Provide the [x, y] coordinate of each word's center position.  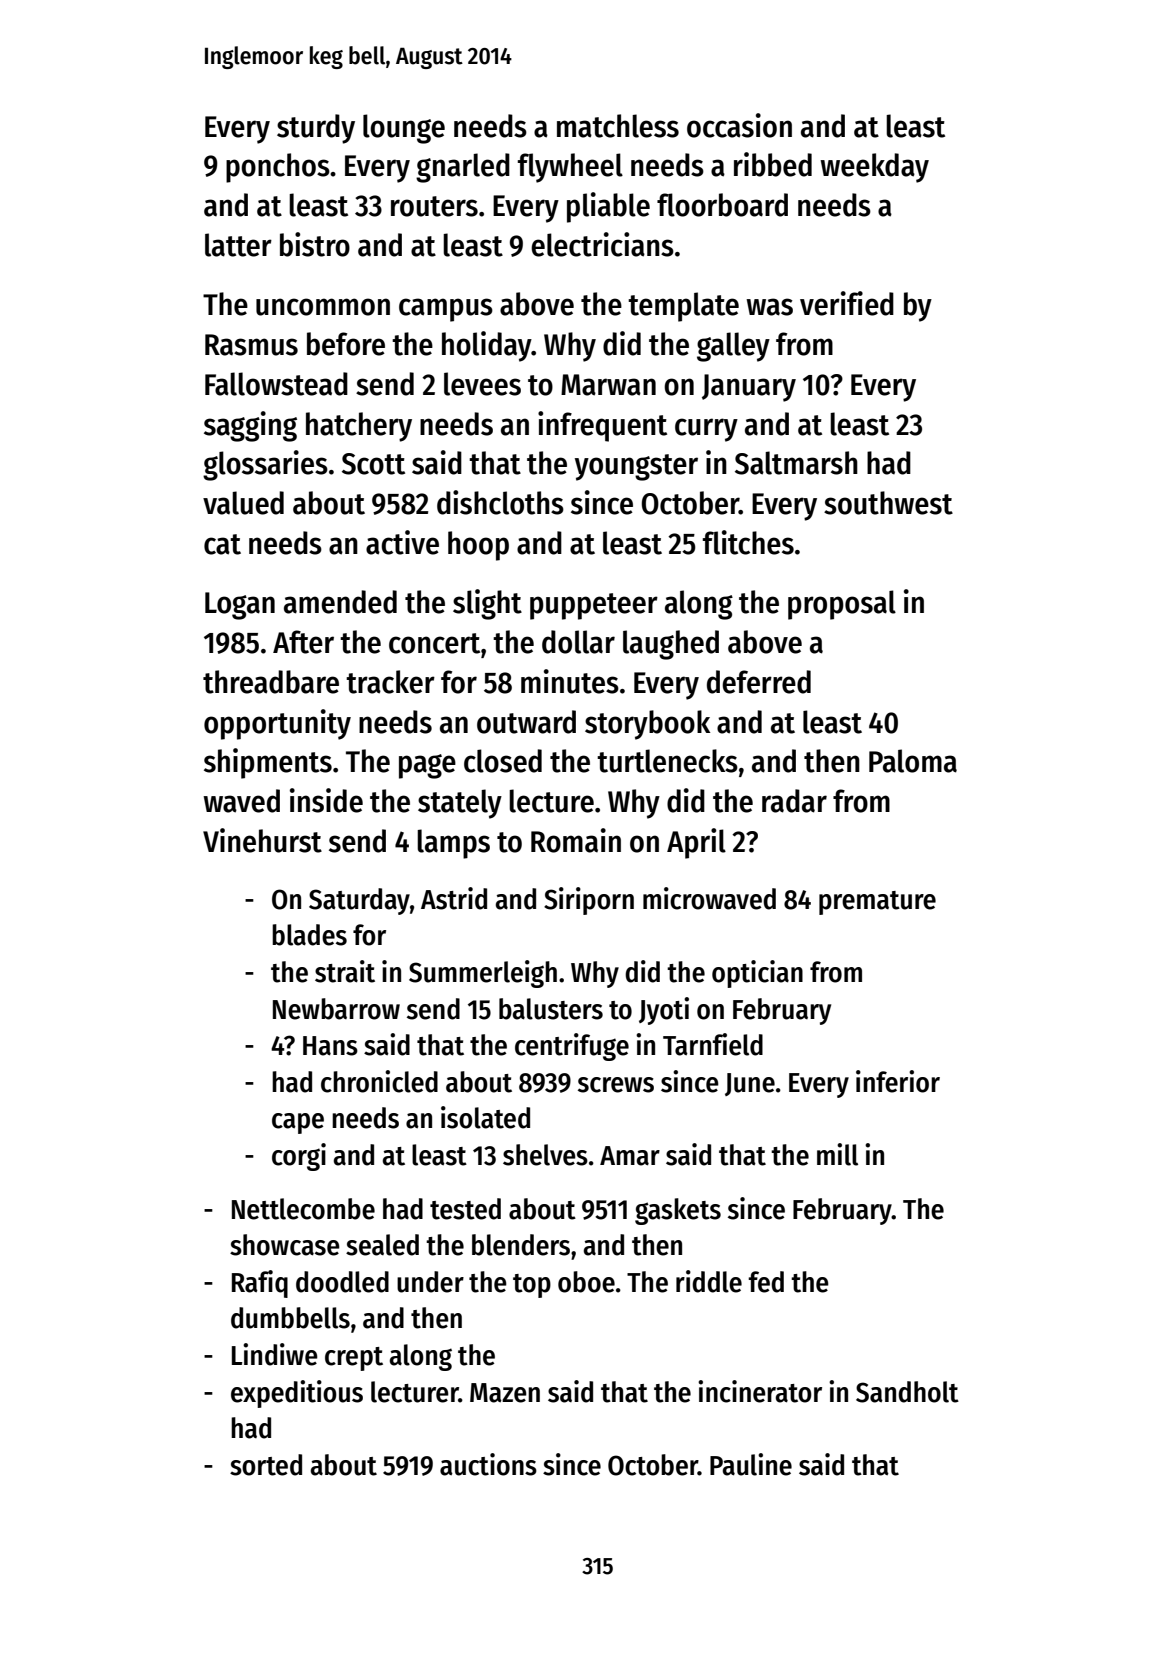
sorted [266, 1465]
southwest [888, 503]
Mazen [505, 1393]
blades [309, 935]
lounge [404, 129]
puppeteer [594, 606]
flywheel [570, 168]
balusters [551, 1009]
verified [847, 303]
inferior [898, 1081]
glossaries [265, 465]
